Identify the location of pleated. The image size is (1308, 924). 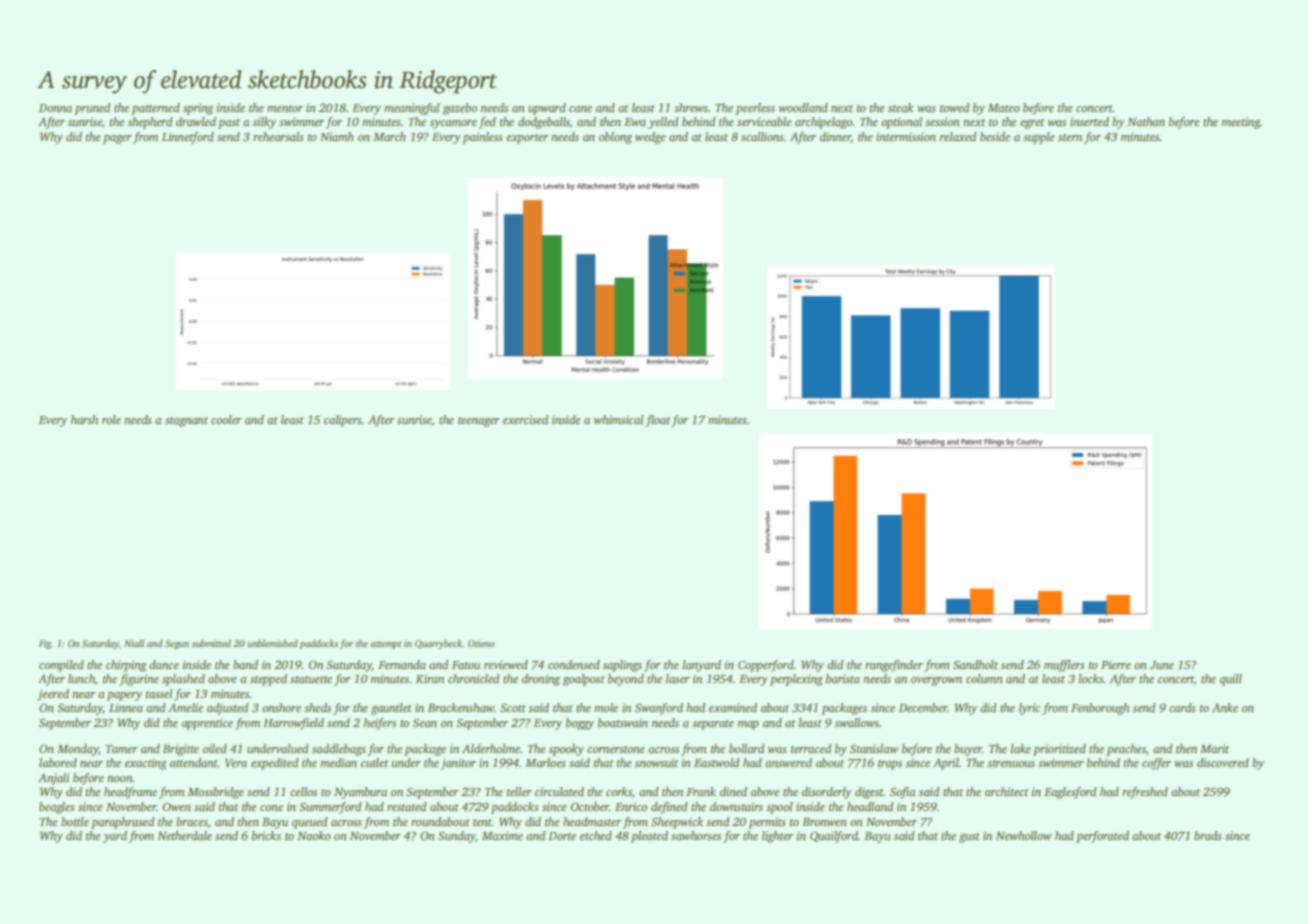
(649, 837).
